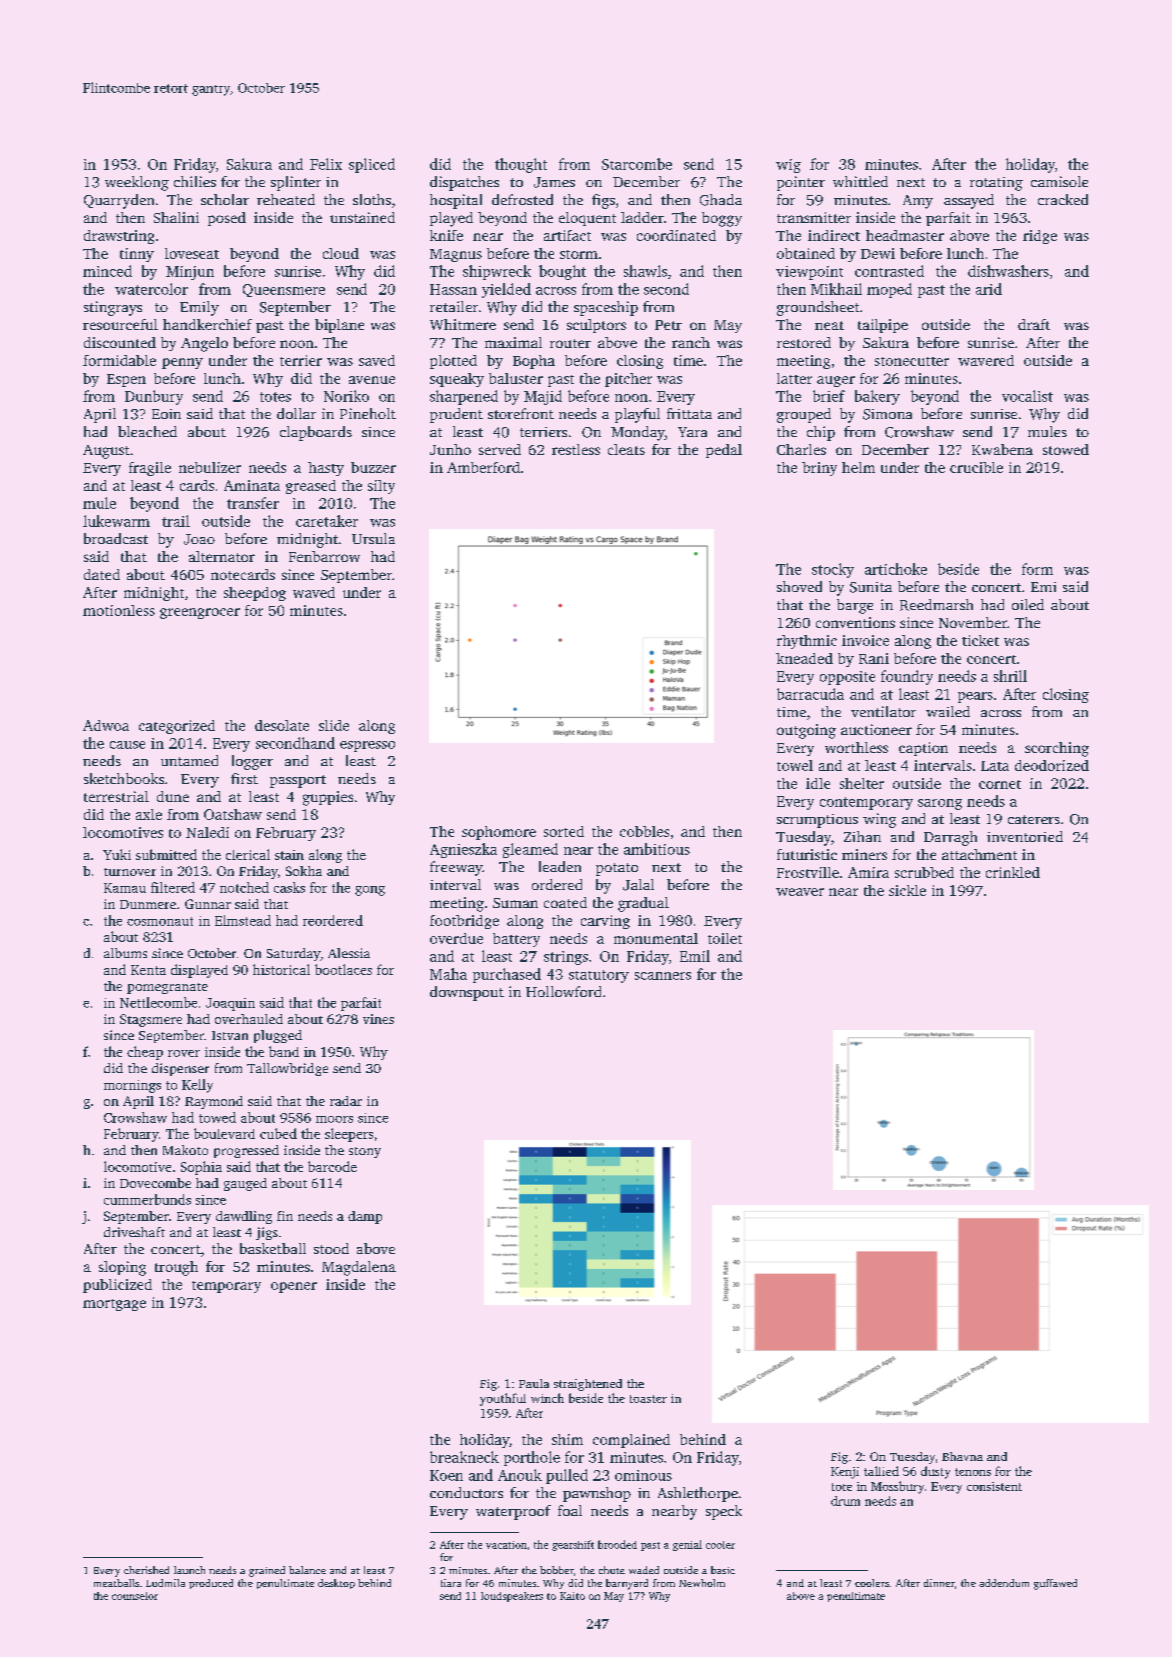  Describe the element at coordinates (189, 760) in the page. I see `untamed` at that location.
